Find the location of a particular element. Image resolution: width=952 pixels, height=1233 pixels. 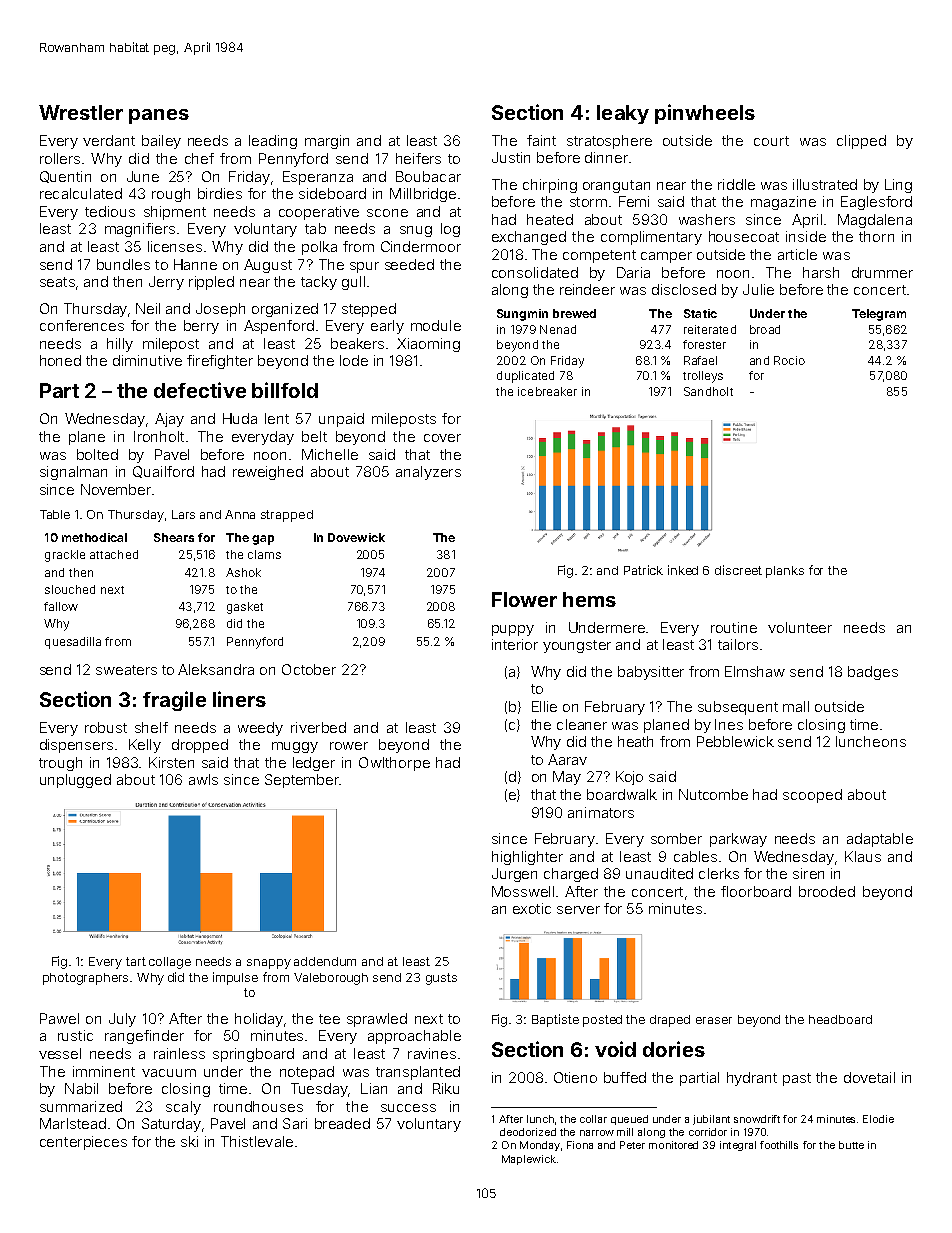

discreet is located at coordinates (738, 570).
